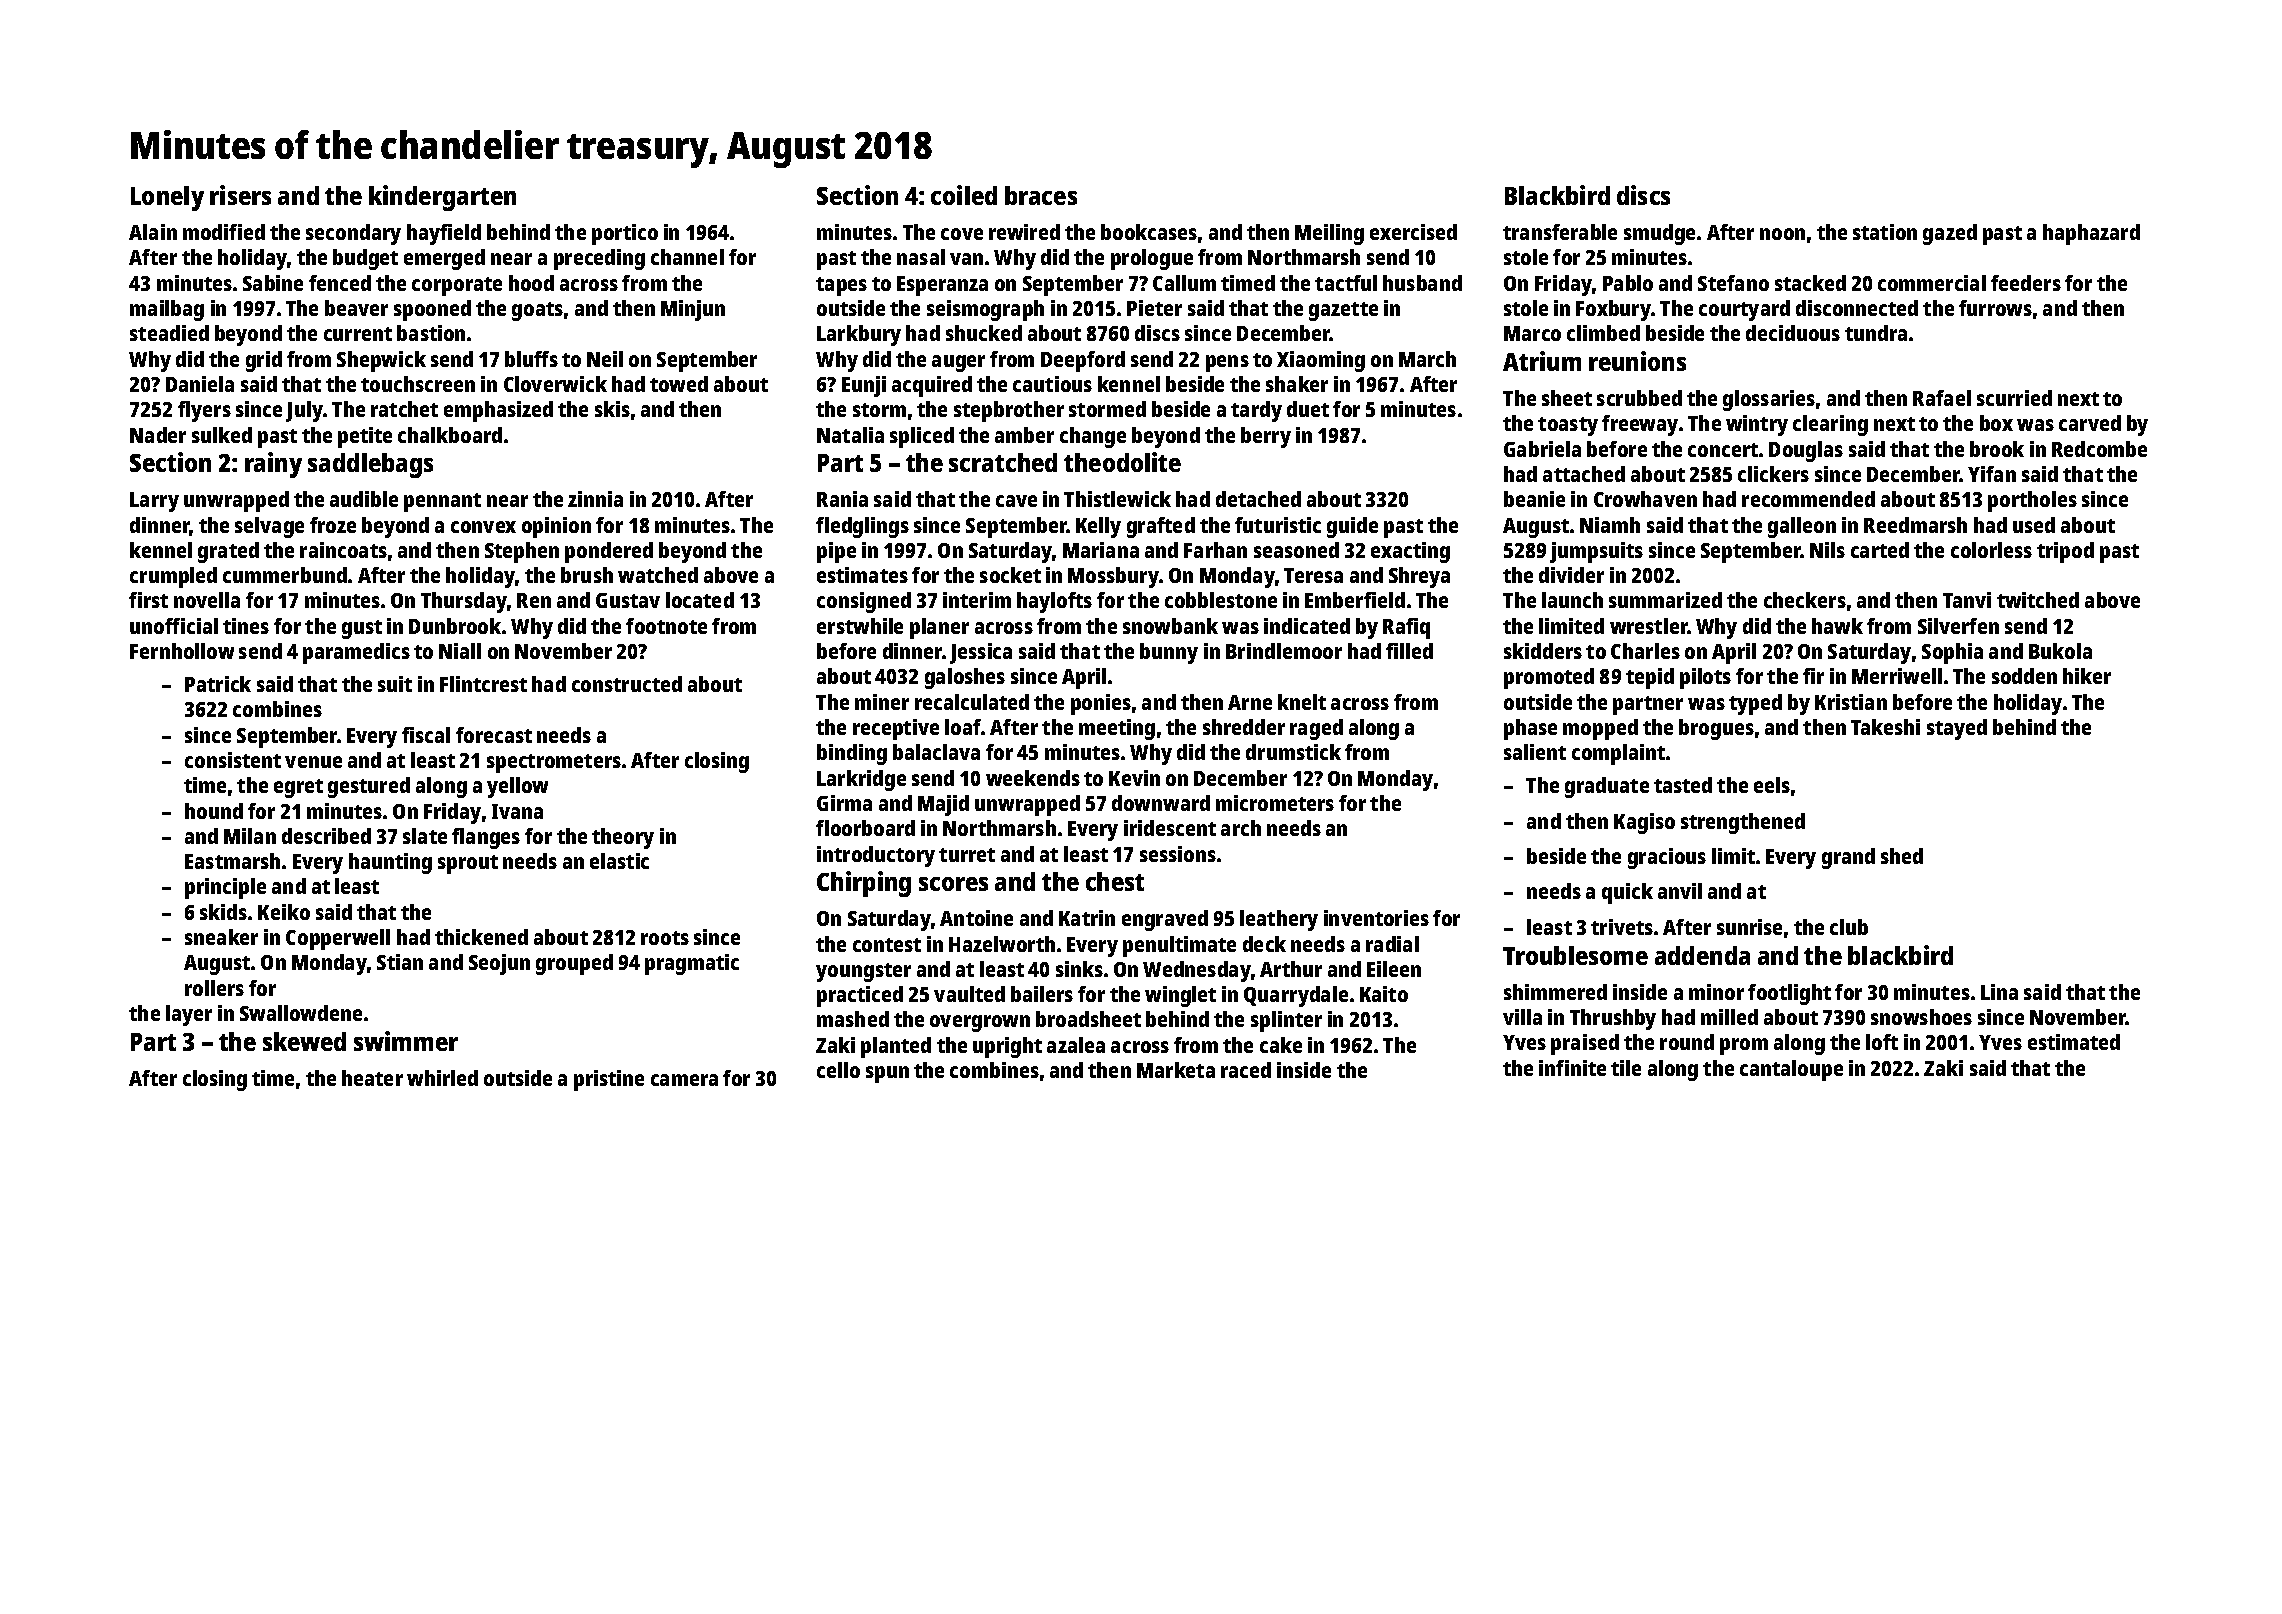 This document has height=1614, width=2282. I want to click on Rafael, so click(1942, 398).
